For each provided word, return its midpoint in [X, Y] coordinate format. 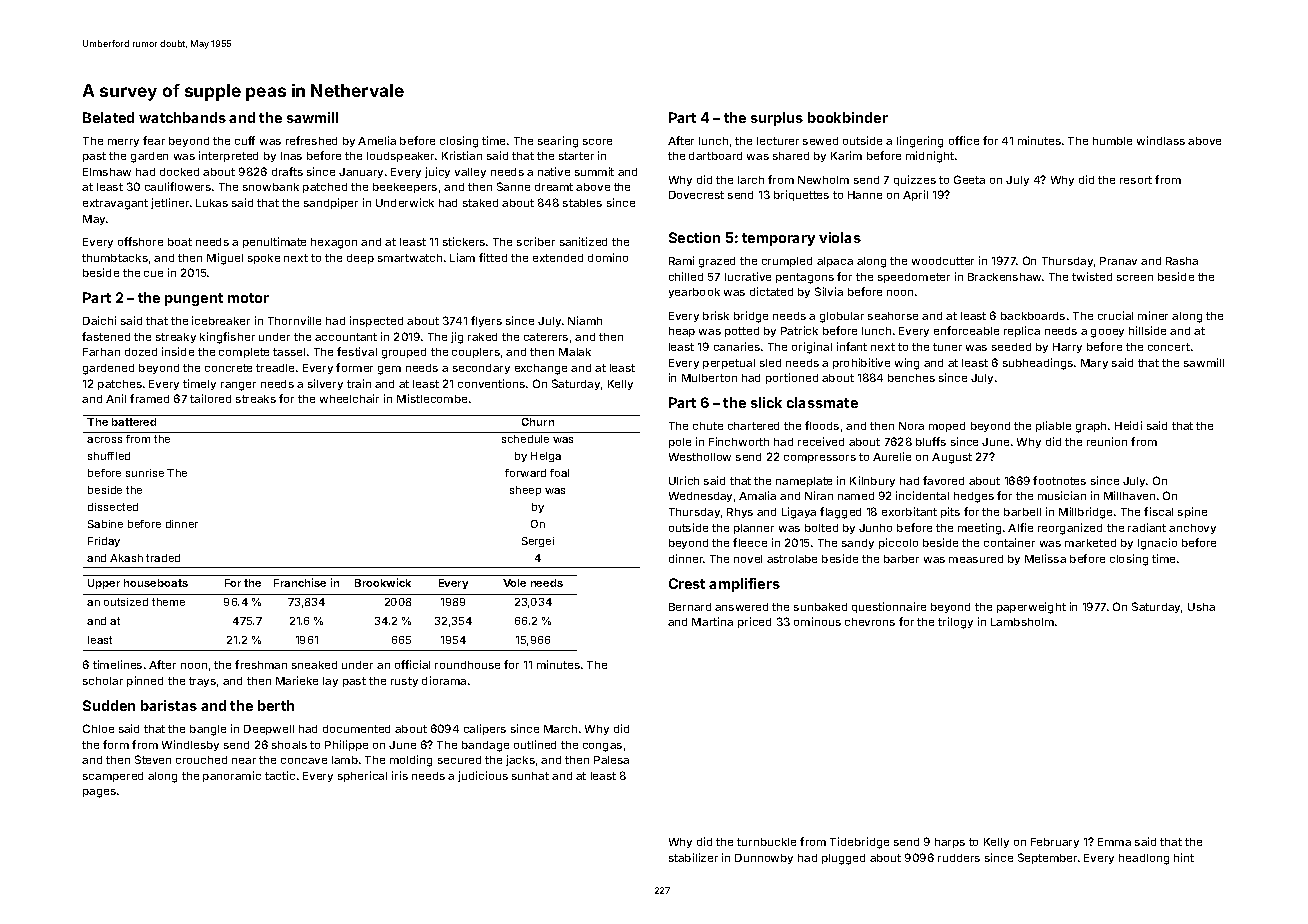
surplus [777, 119]
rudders [959, 858]
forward [525, 473]
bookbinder [848, 117]
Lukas [212, 203]
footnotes [1059, 480]
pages [99, 793]
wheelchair [349, 398]
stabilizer [693, 857]
